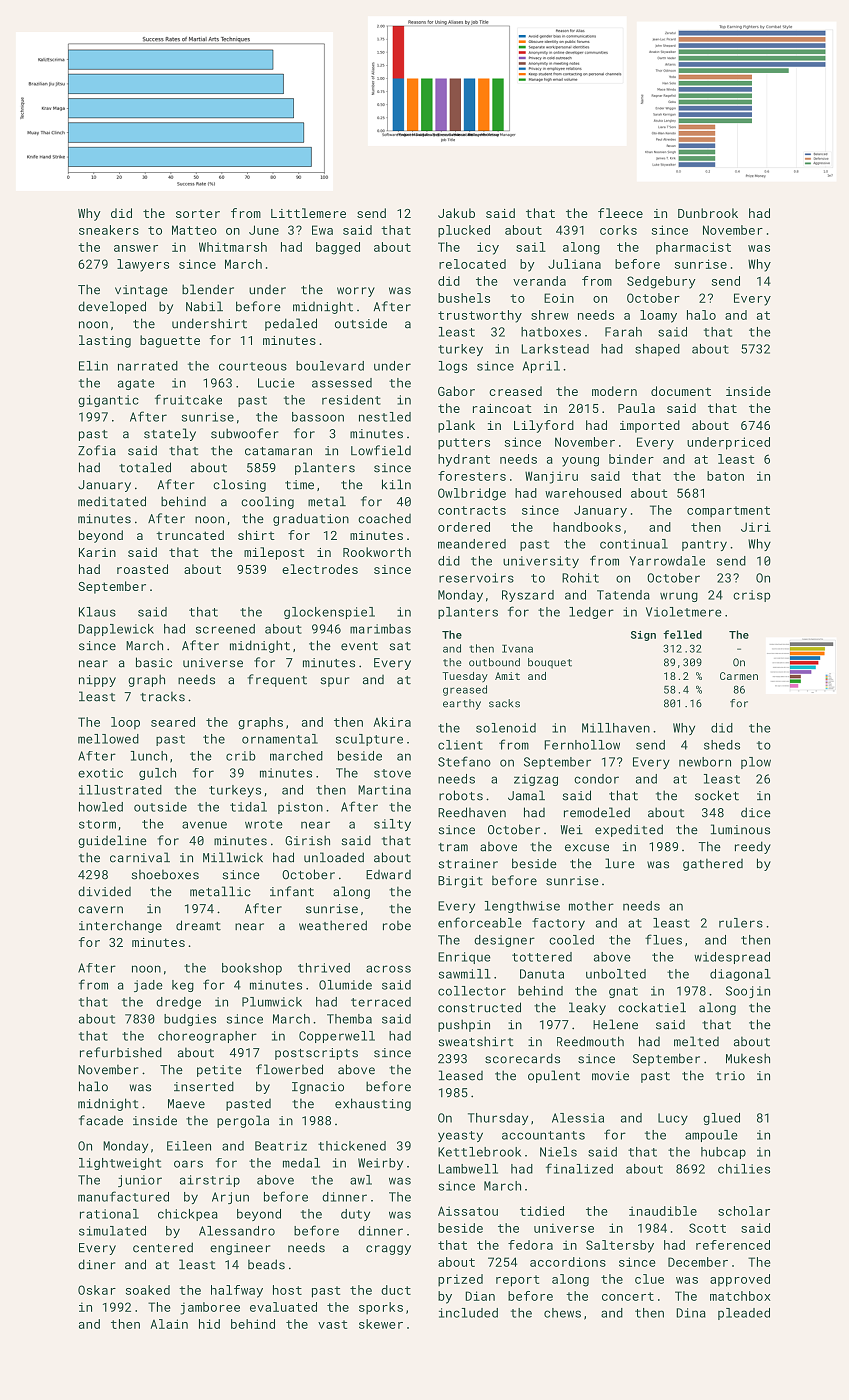 This screenshot has height=1400, width=849. Describe the element at coordinates (381, 1324) in the screenshot. I see `skewer` at that location.
